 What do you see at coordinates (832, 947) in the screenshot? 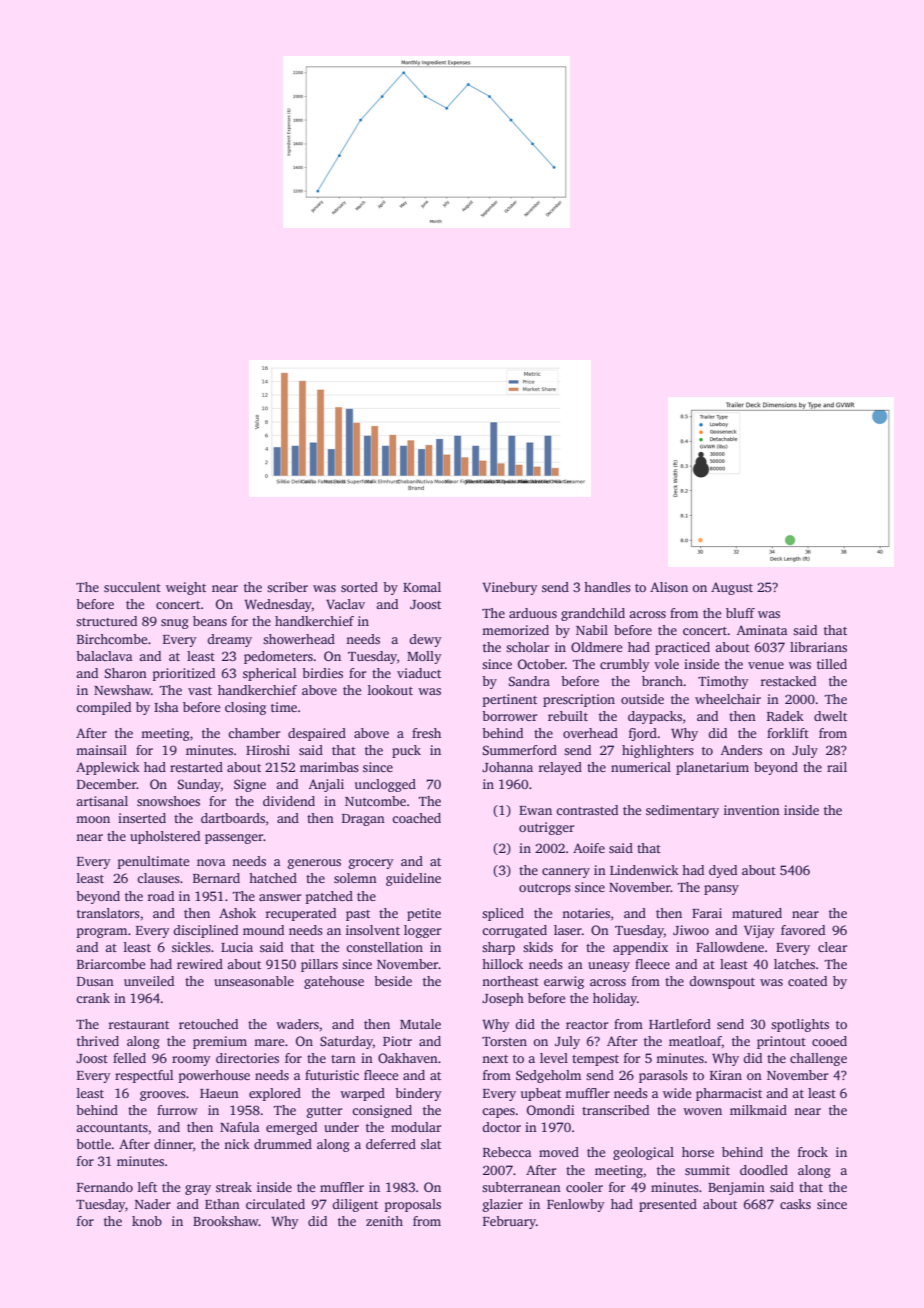
I see `clear` at bounding box center [832, 947].
